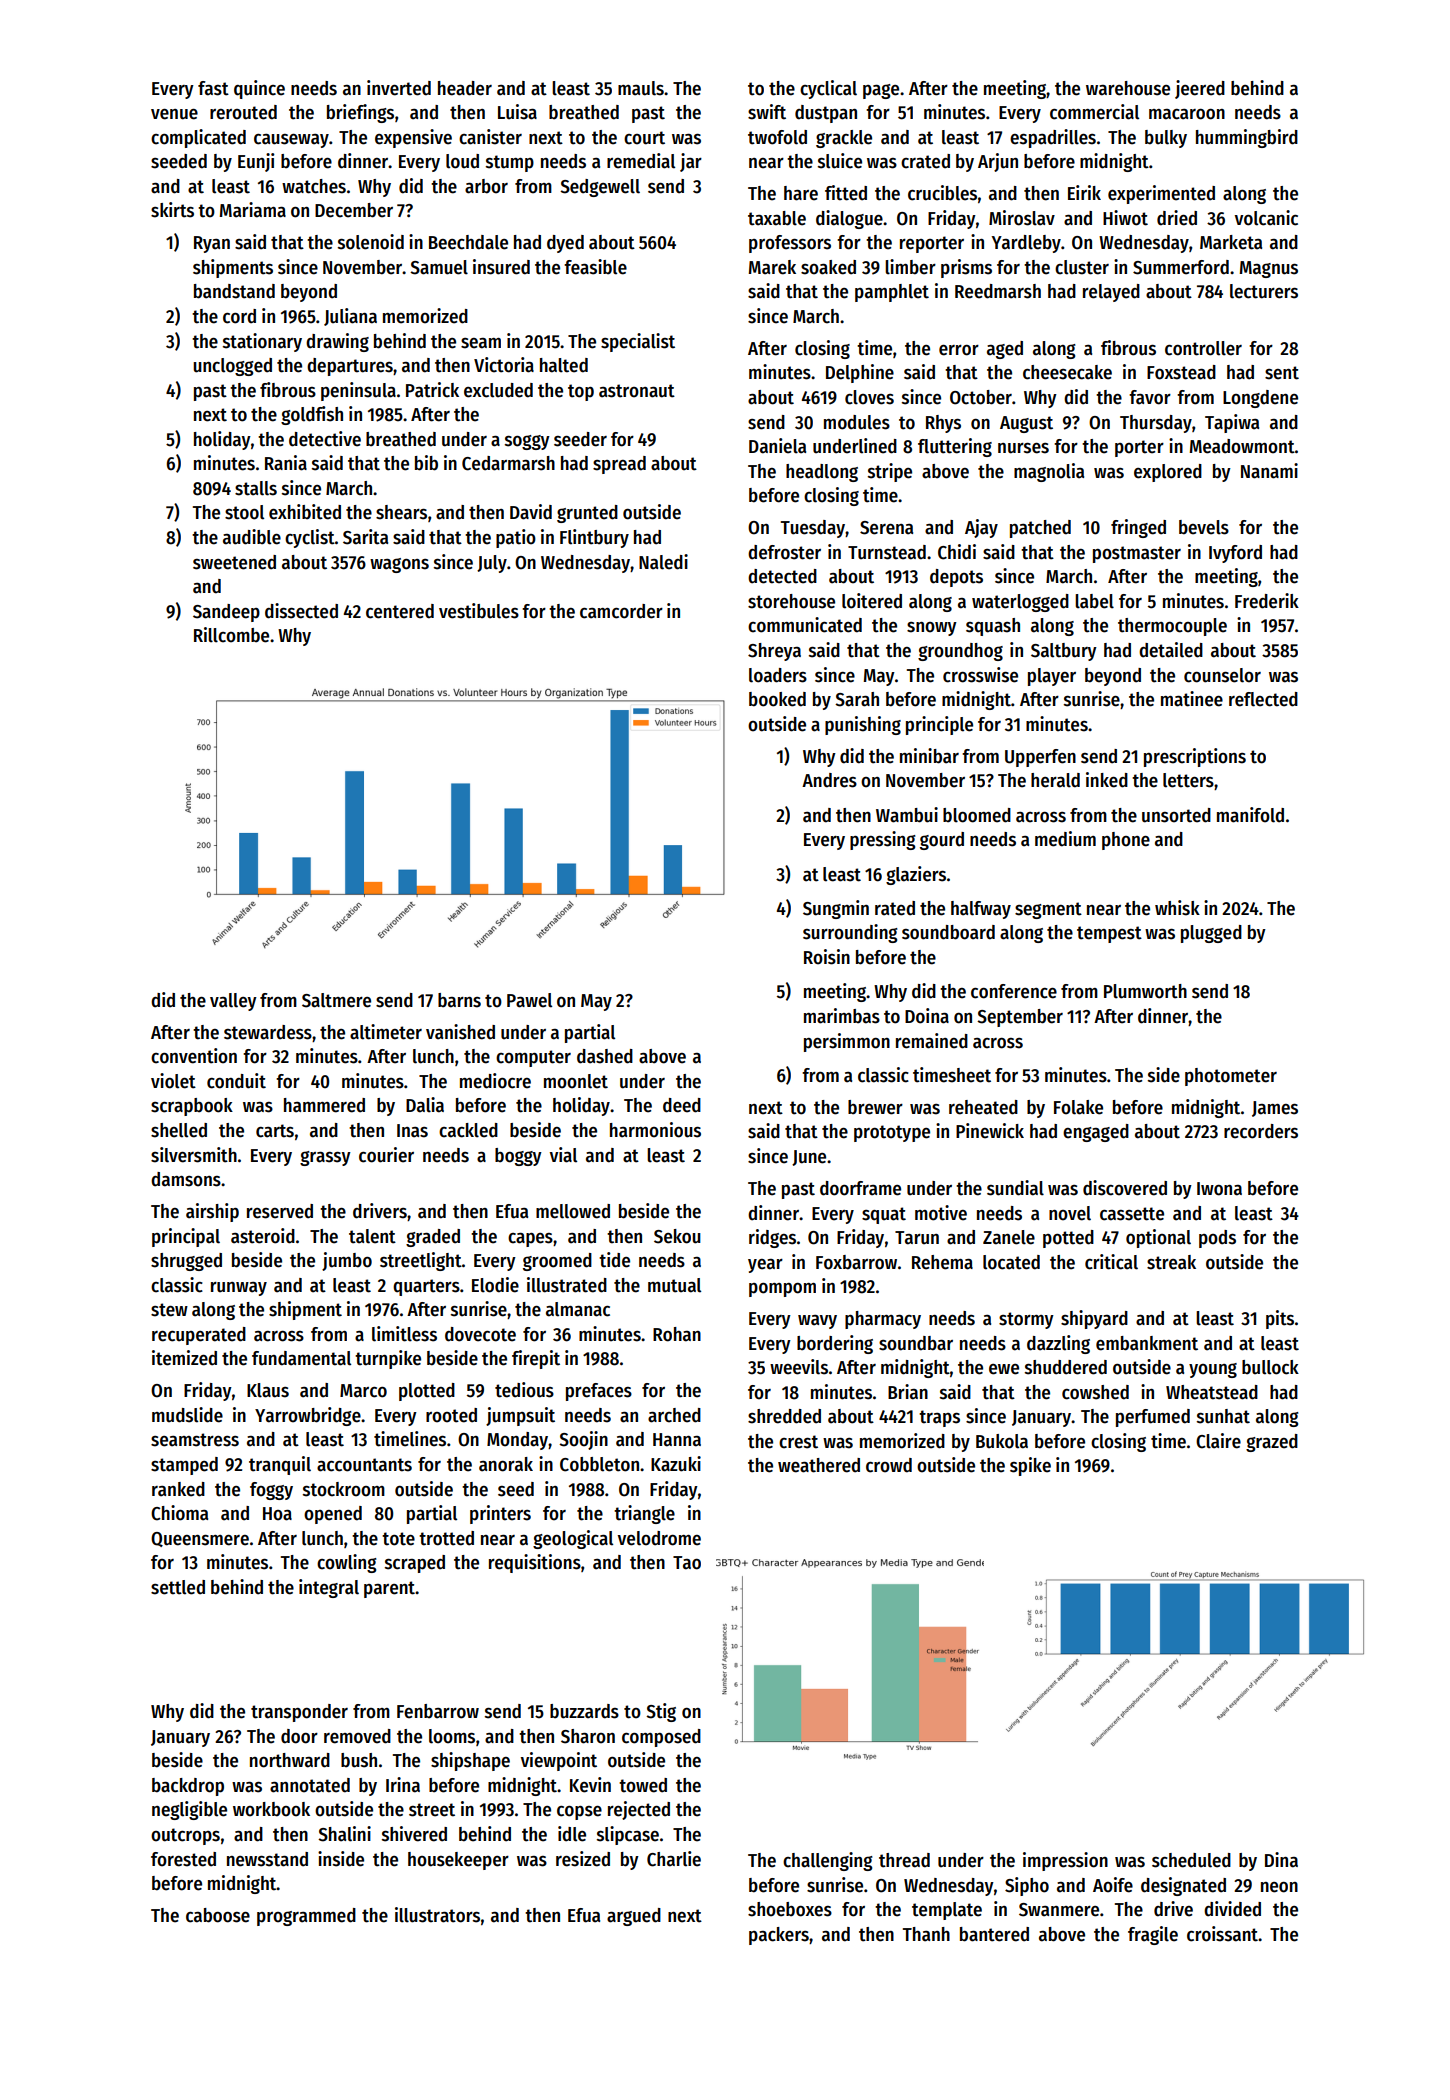 This screenshot has width=1450, height=2100. What do you see at coordinates (306, 1917) in the screenshot?
I see `programmed` at bounding box center [306, 1917].
